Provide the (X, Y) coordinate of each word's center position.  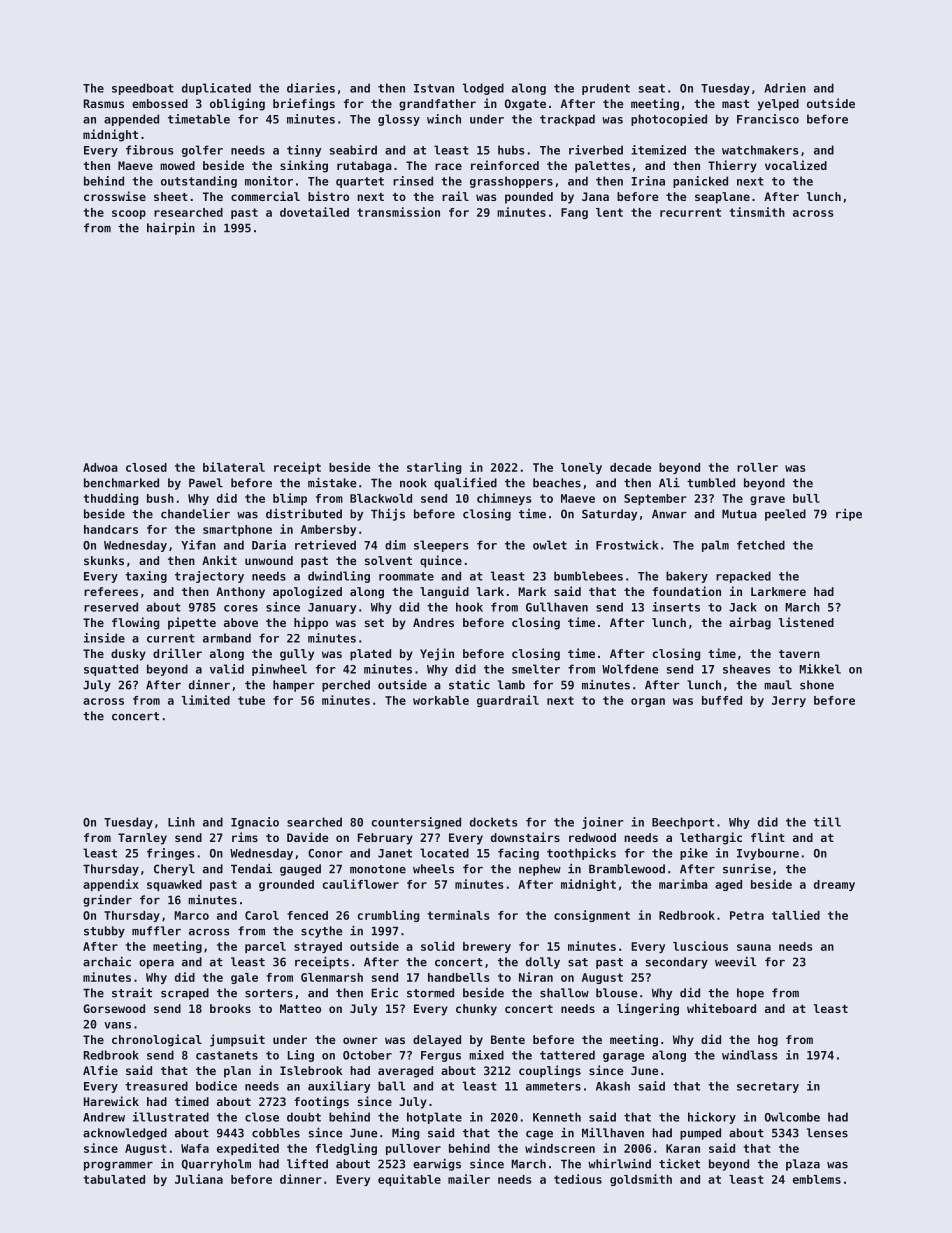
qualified (465, 484)
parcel (265, 947)
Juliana (199, 1179)
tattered (567, 1055)
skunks (104, 560)
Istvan (434, 88)
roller (757, 467)
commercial (265, 196)
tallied (796, 915)
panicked (700, 182)
